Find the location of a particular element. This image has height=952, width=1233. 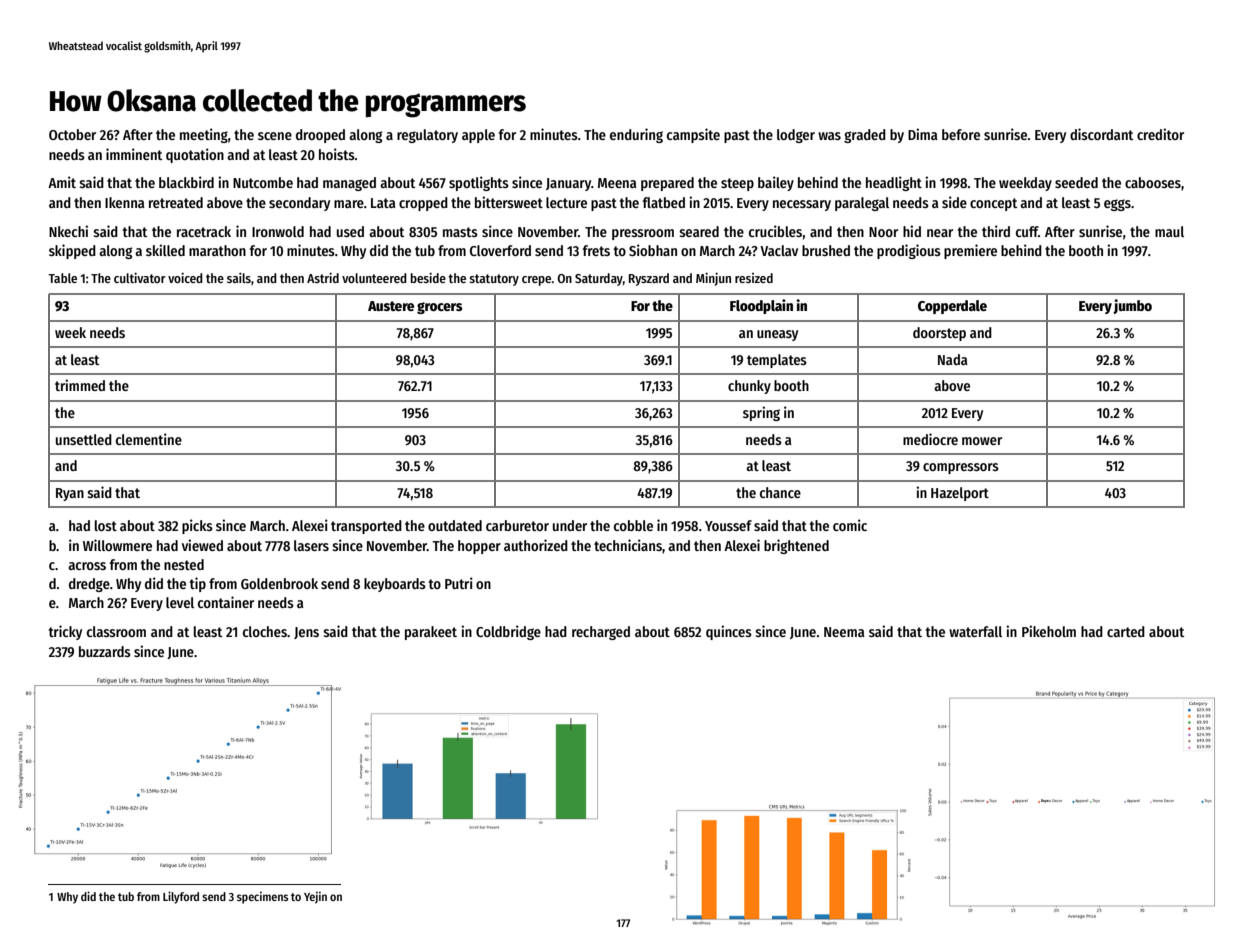

discordant is located at coordinates (1101, 134).
